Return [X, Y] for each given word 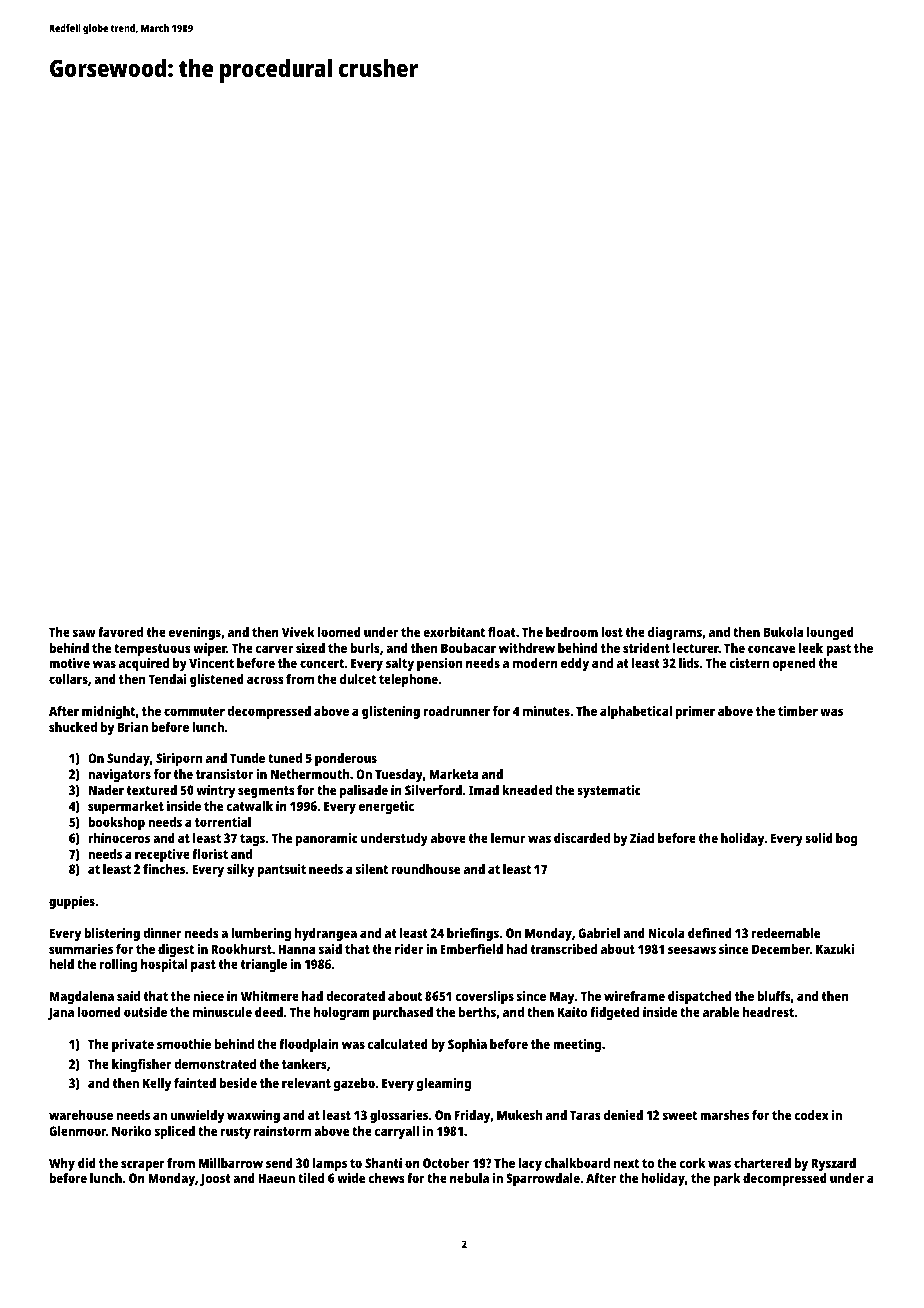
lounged [830, 633]
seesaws [692, 950]
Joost [215, 1179]
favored [120, 632]
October [446, 1163]
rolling [118, 965]
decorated [355, 996]
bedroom [572, 632]
